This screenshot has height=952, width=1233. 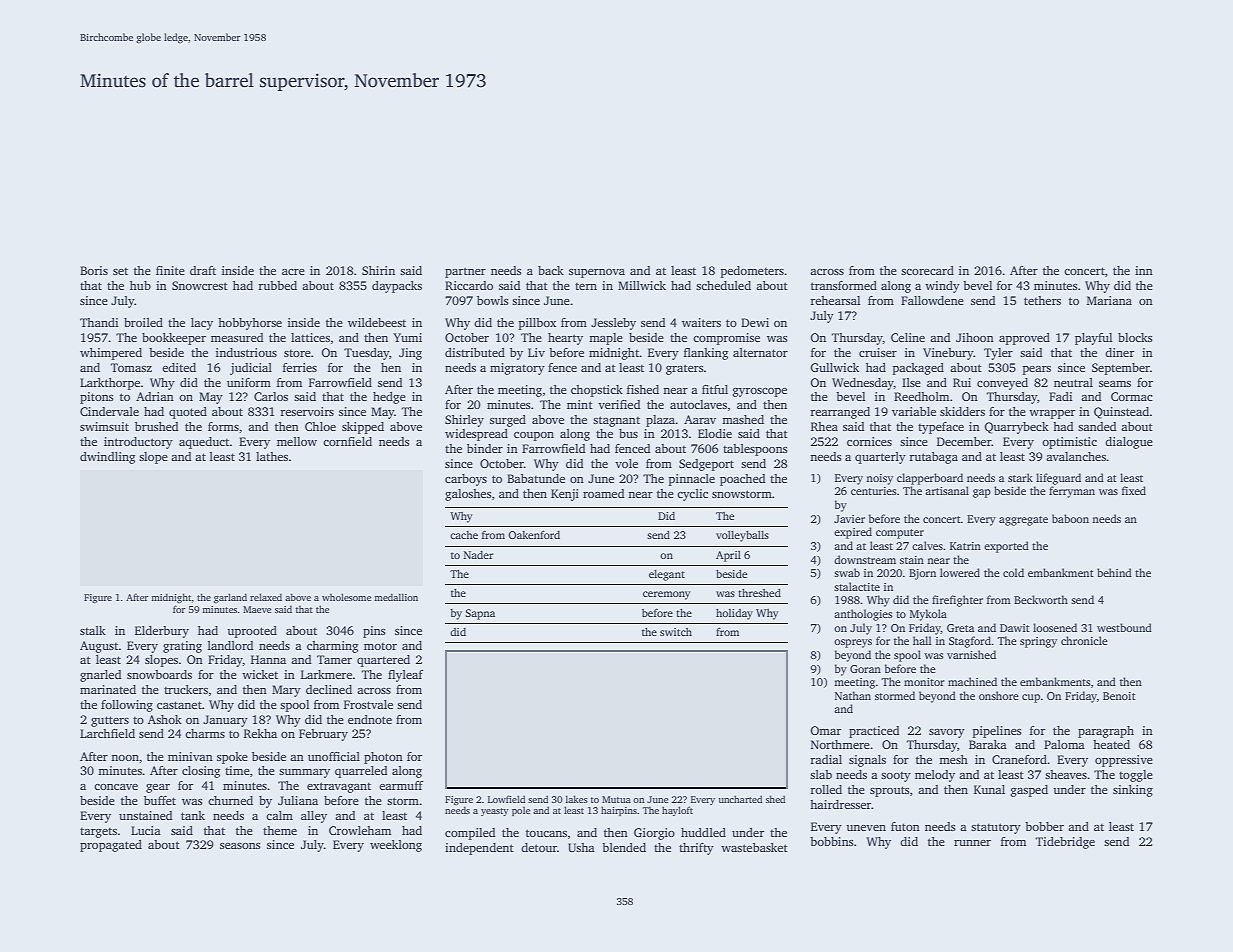 I want to click on acre, so click(x=293, y=272).
